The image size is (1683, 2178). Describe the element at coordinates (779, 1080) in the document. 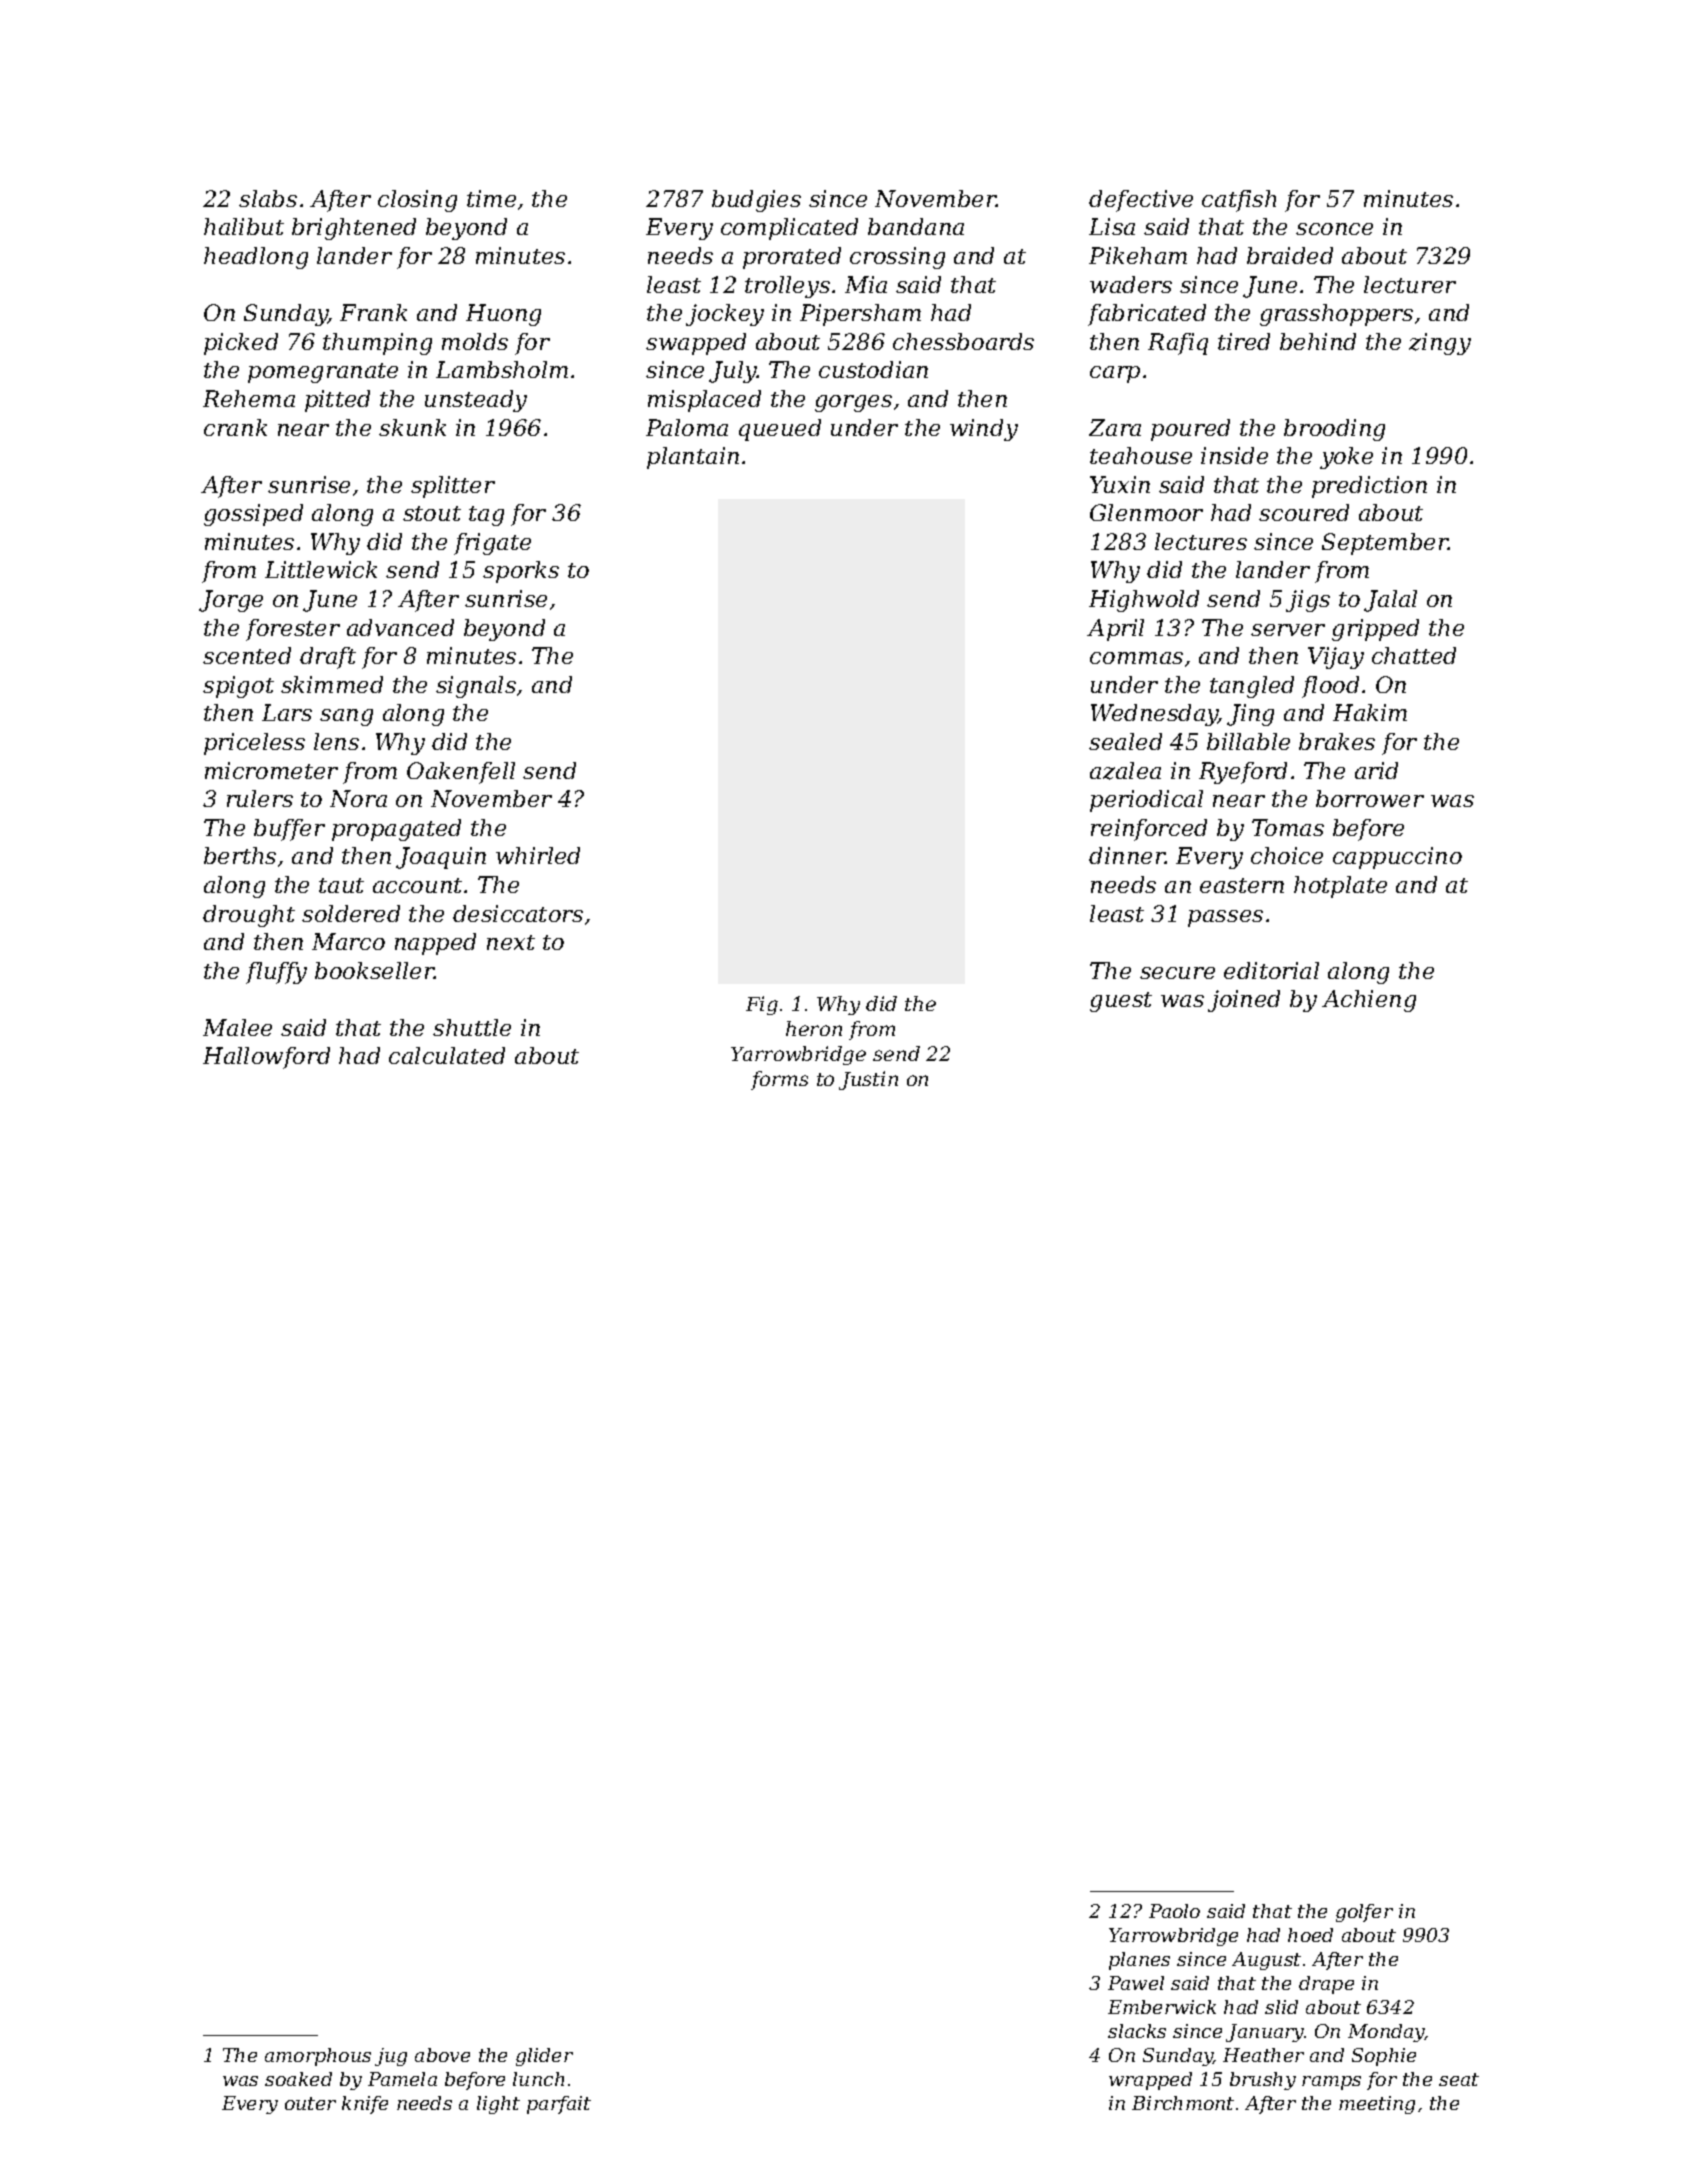

I see `forms` at that location.
